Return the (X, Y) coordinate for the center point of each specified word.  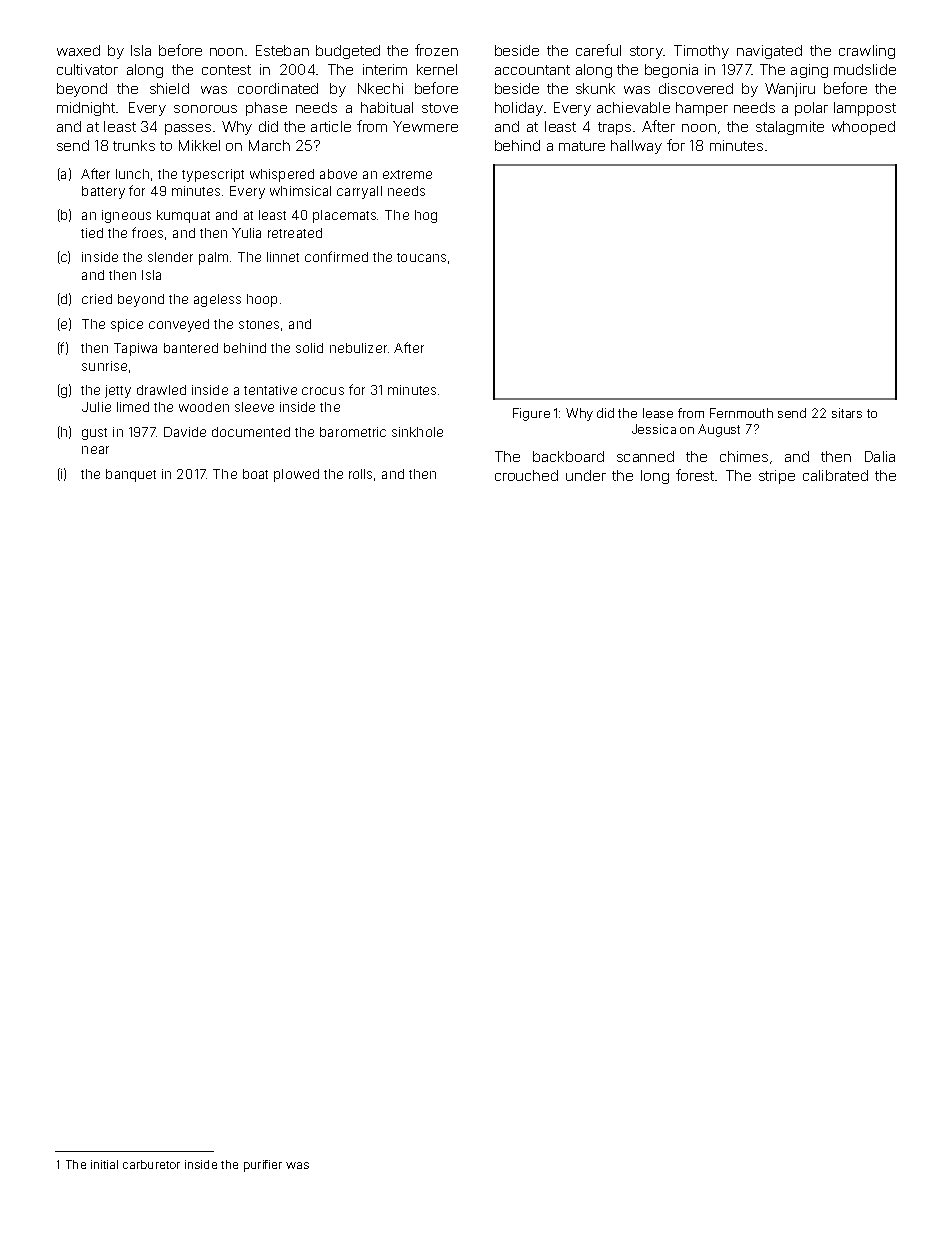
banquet (131, 475)
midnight (86, 109)
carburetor (151, 1164)
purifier (263, 1166)
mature (582, 146)
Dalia (880, 456)
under (586, 475)
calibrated (835, 475)
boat (255, 474)
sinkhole (417, 432)
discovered (696, 88)
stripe (777, 477)
